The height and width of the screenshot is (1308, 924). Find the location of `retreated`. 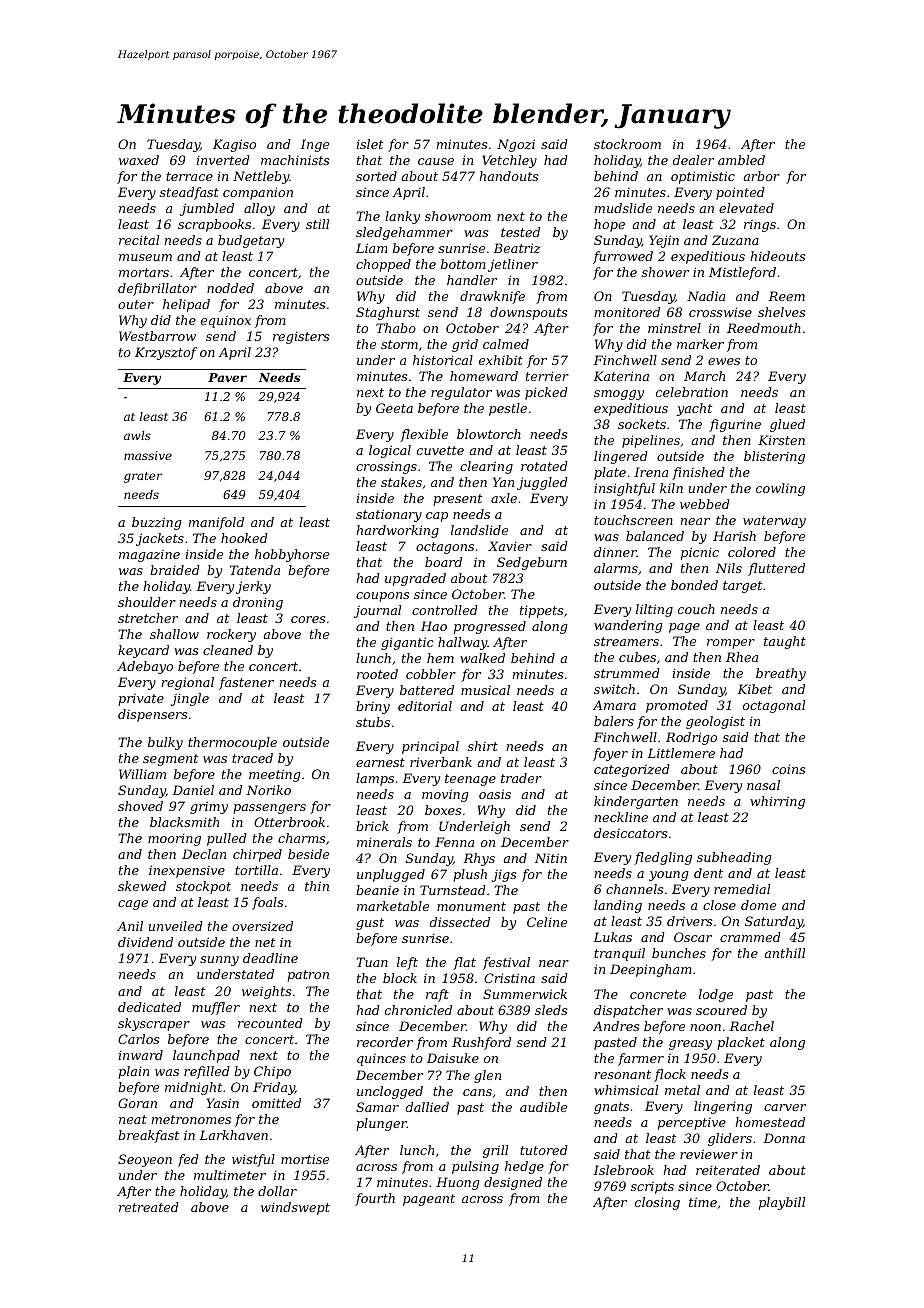

retreated is located at coordinates (149, 1207).
